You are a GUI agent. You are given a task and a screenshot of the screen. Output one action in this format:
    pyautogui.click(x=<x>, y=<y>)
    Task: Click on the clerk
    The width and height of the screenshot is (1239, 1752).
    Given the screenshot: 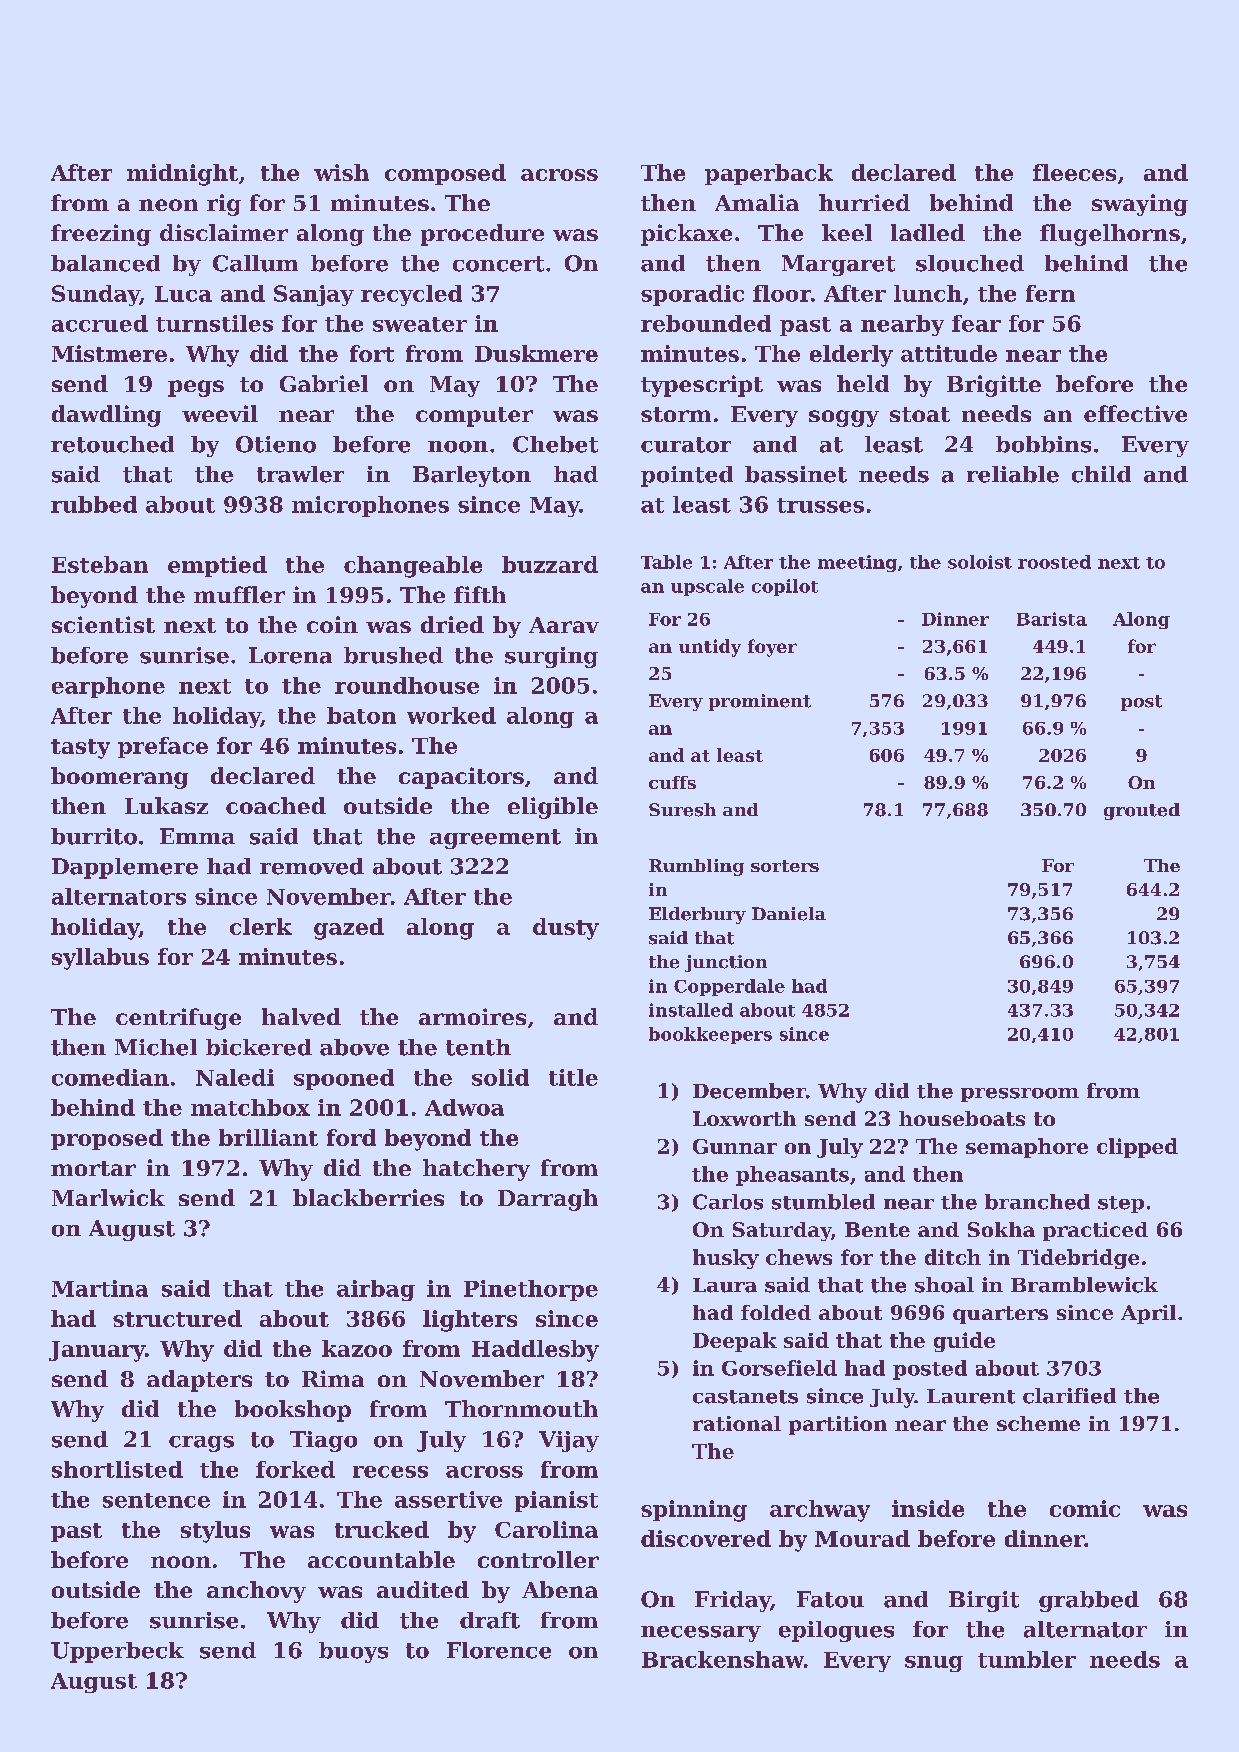 What is the action you would take?
    pyautogui.click(x=261, y=926)
